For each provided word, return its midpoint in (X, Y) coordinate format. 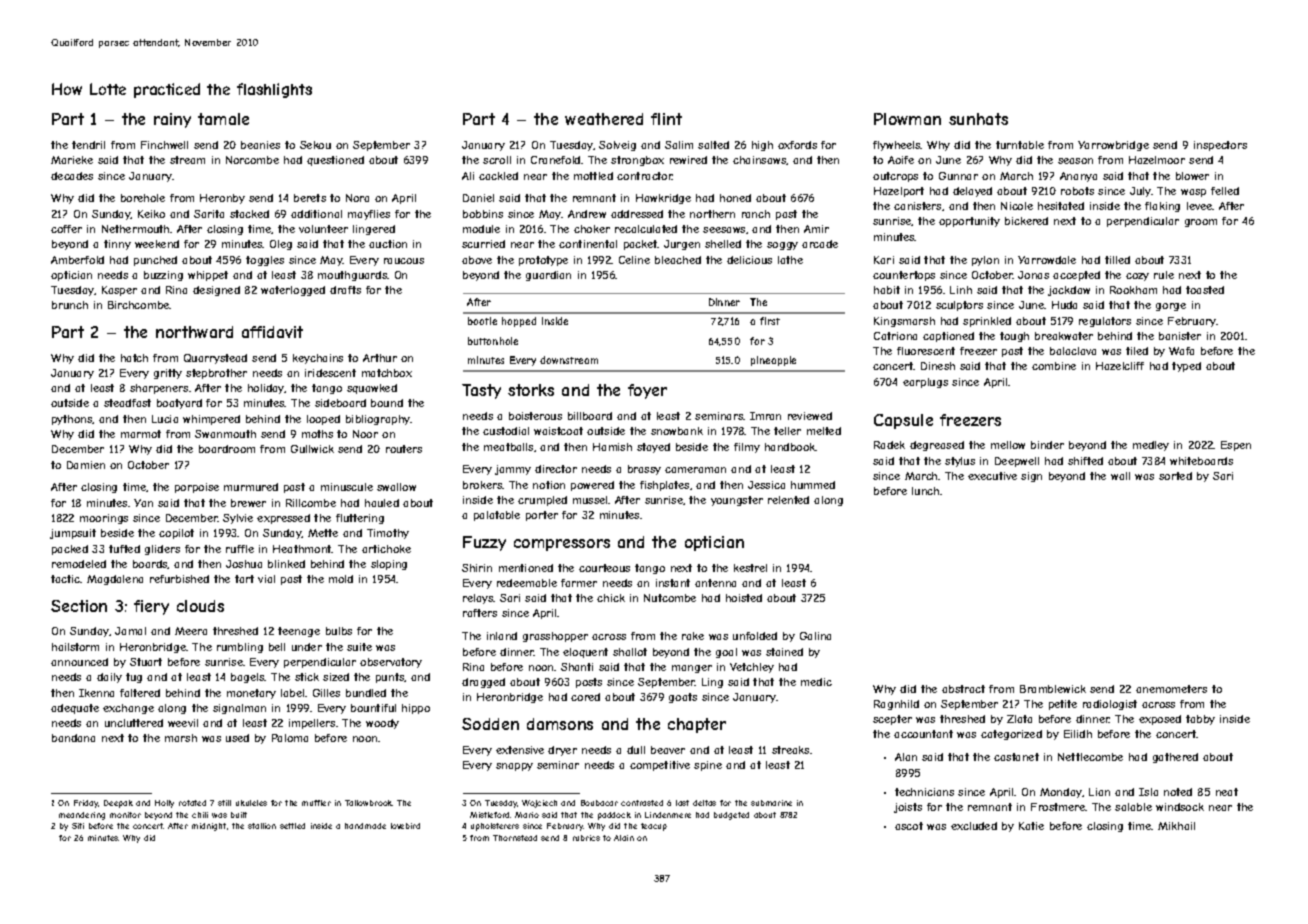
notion (549, 485)
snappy (514, 767)
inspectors (1220, 146)
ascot (909, 826)
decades (72, 176)
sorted (1175, 476)
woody (382, 724)
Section (79, 606)
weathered (604, 119)
